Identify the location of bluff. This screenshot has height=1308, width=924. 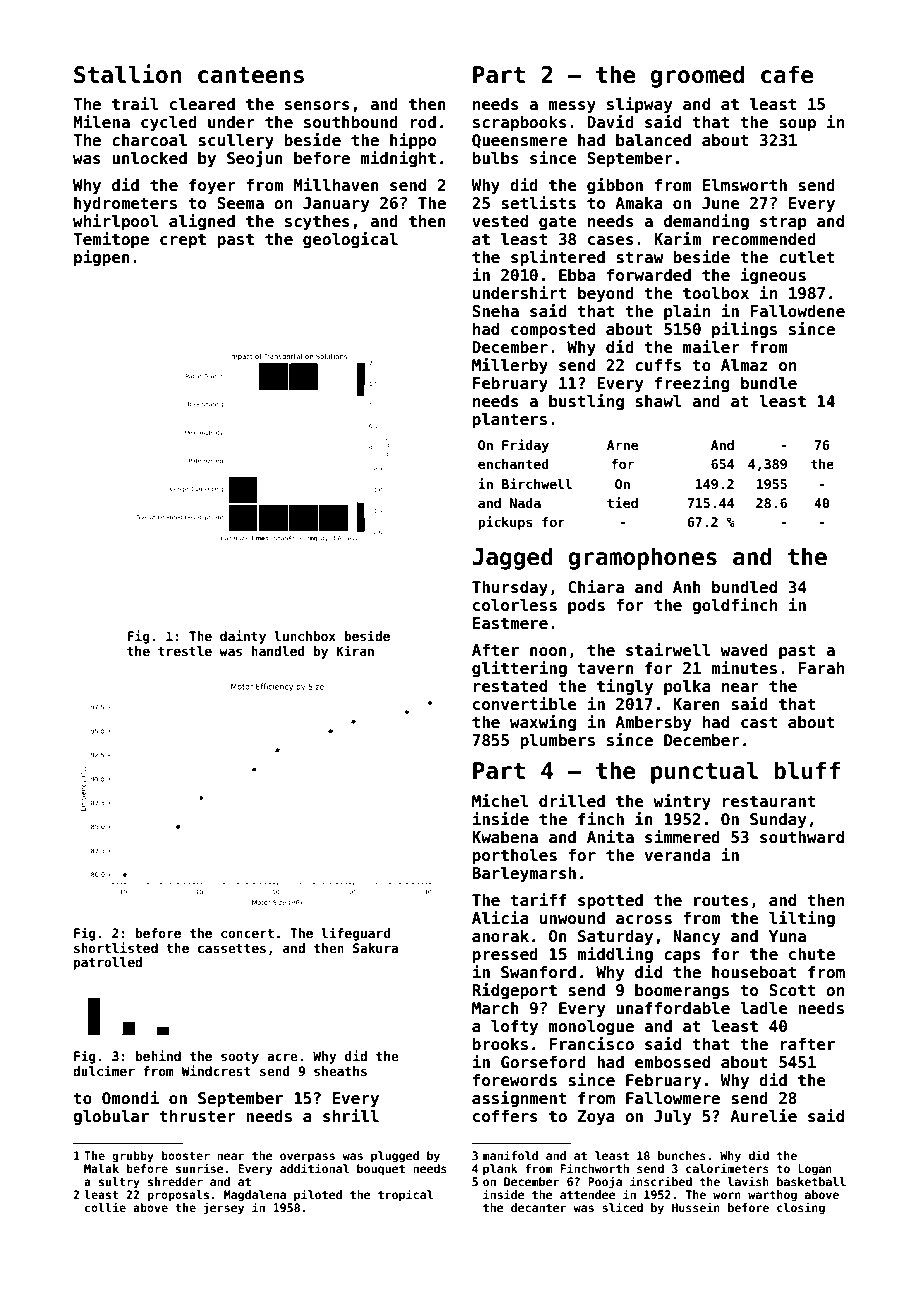
(807, 770).
